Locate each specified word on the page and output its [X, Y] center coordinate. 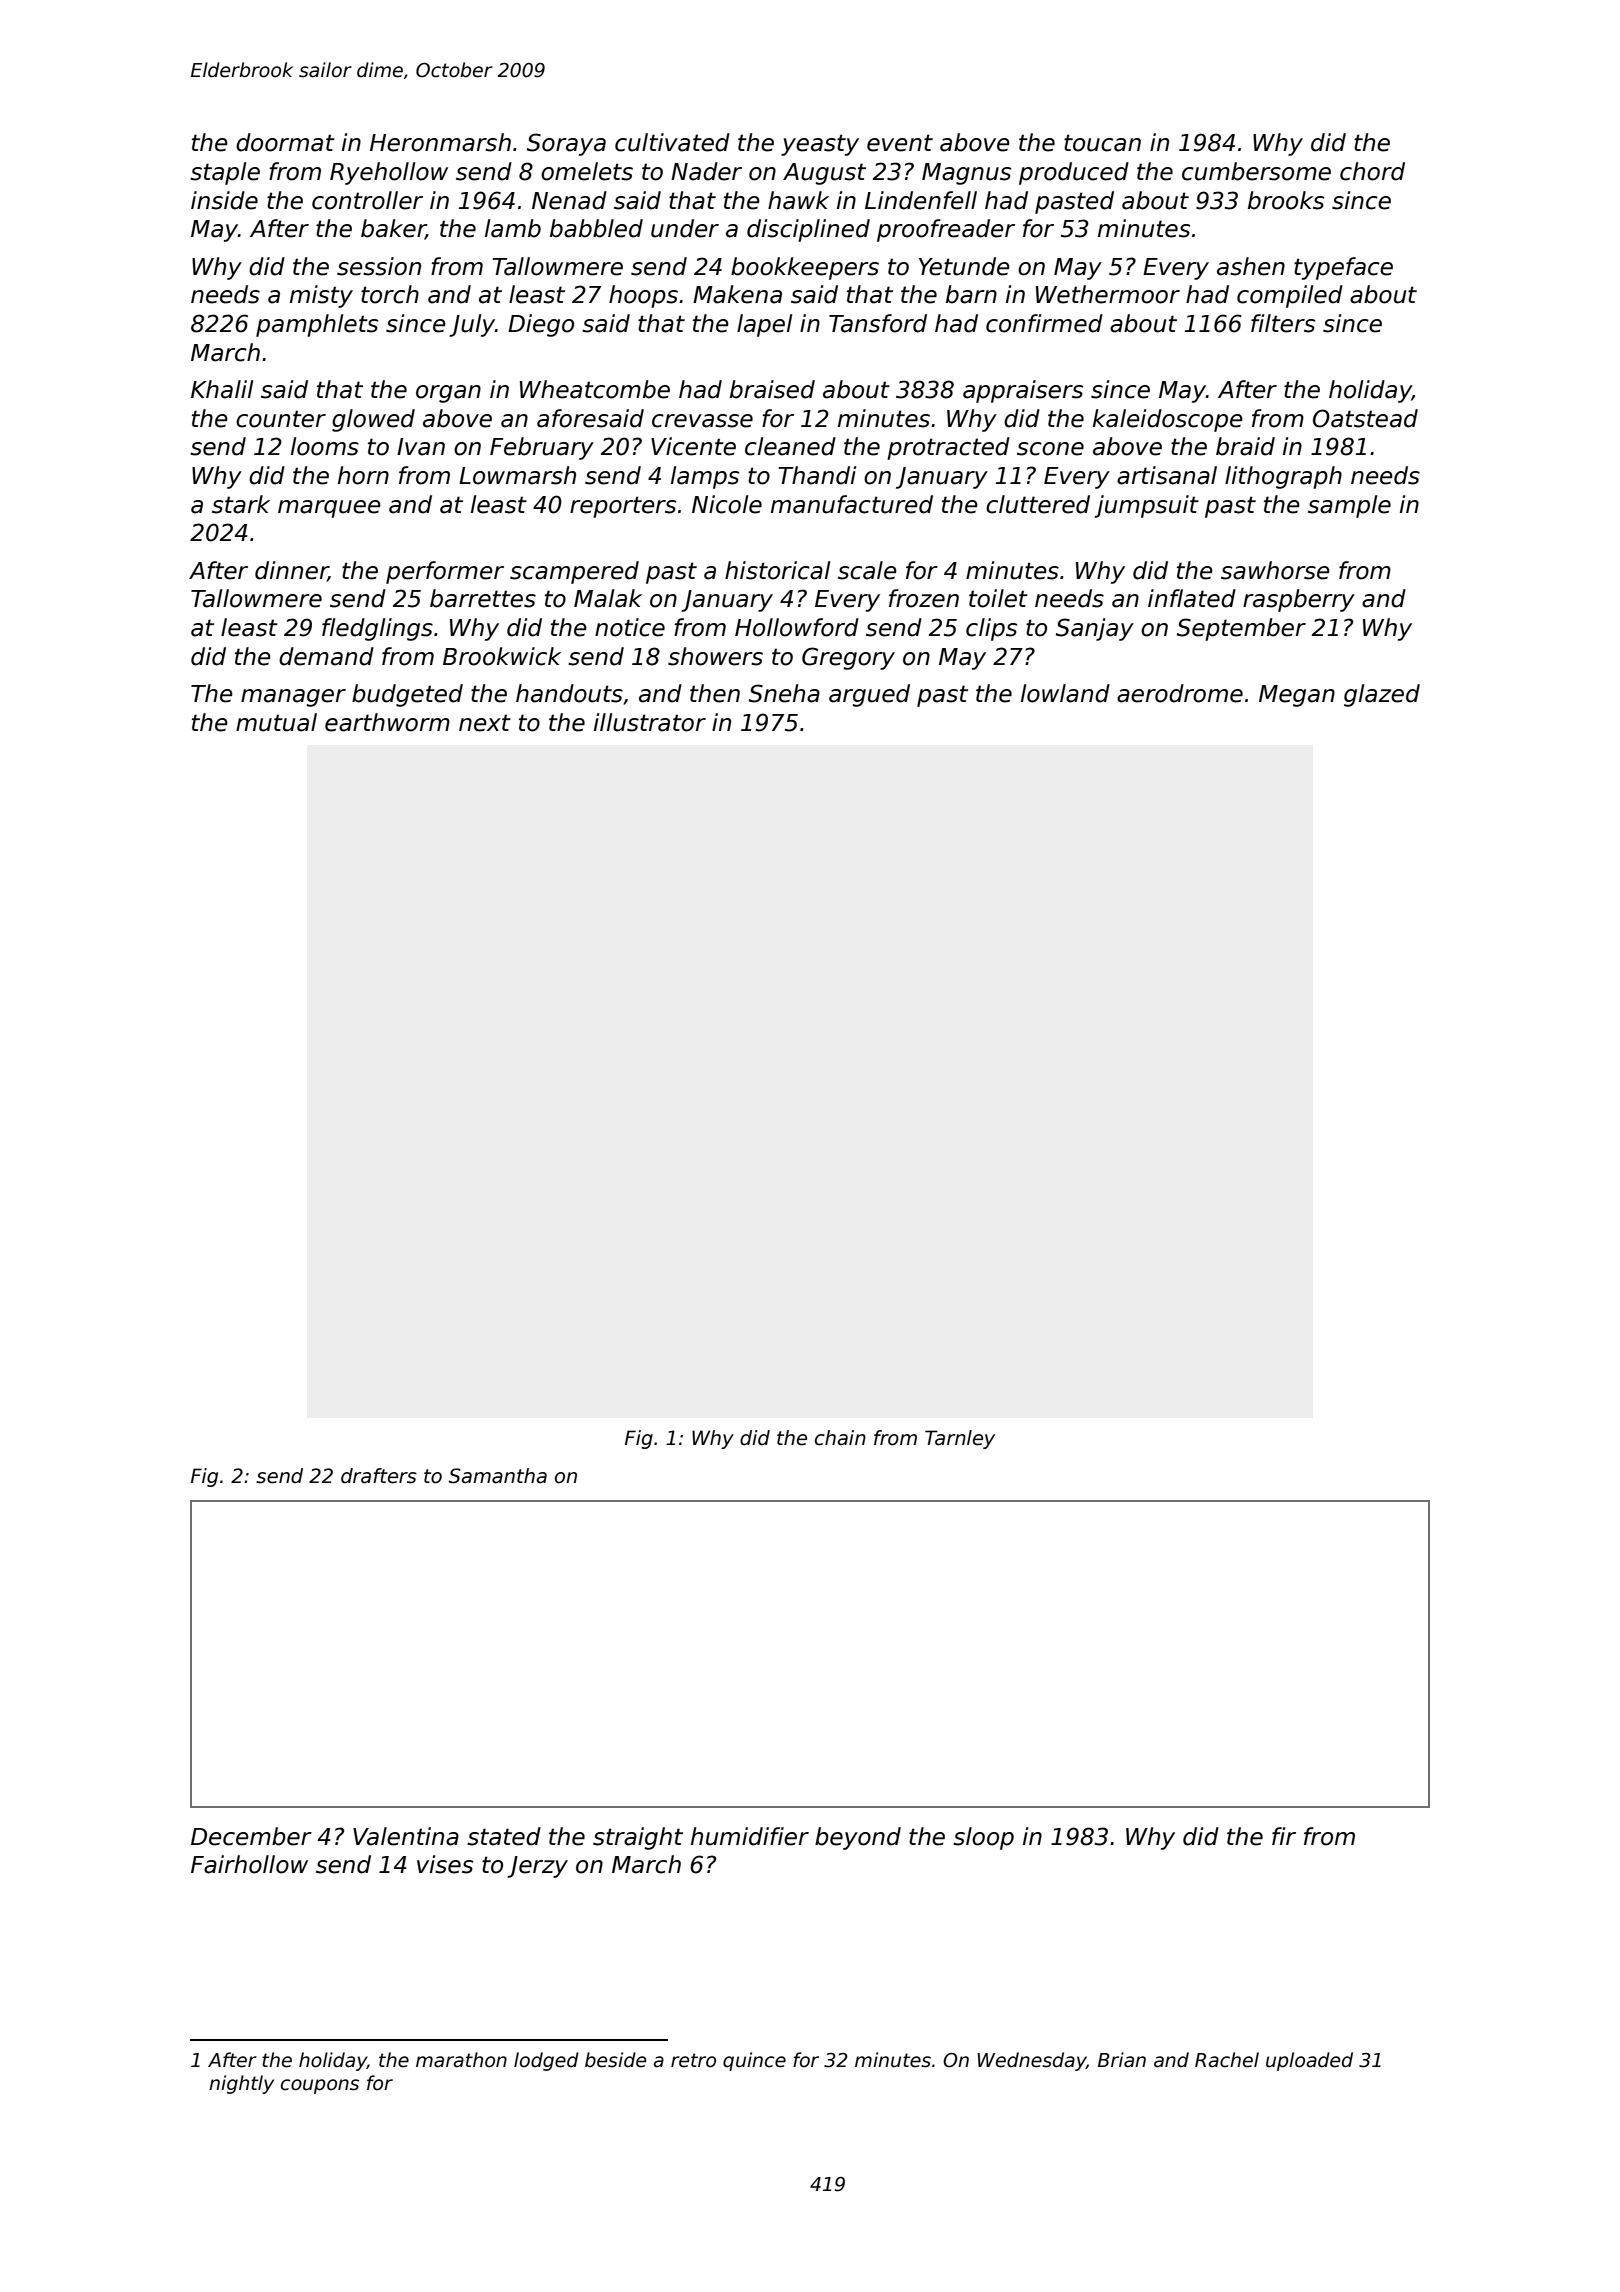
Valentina [406, 1836]
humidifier [750, 1836]
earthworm [387, 722]
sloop [983, 1838]
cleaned [790, 446]
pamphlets [317, 325]
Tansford [878, 323]
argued [869, 695]
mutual [276, 722]
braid [1245, 446]
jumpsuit [1147, 506]
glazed [1382, 695]
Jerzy [537, 1867]
